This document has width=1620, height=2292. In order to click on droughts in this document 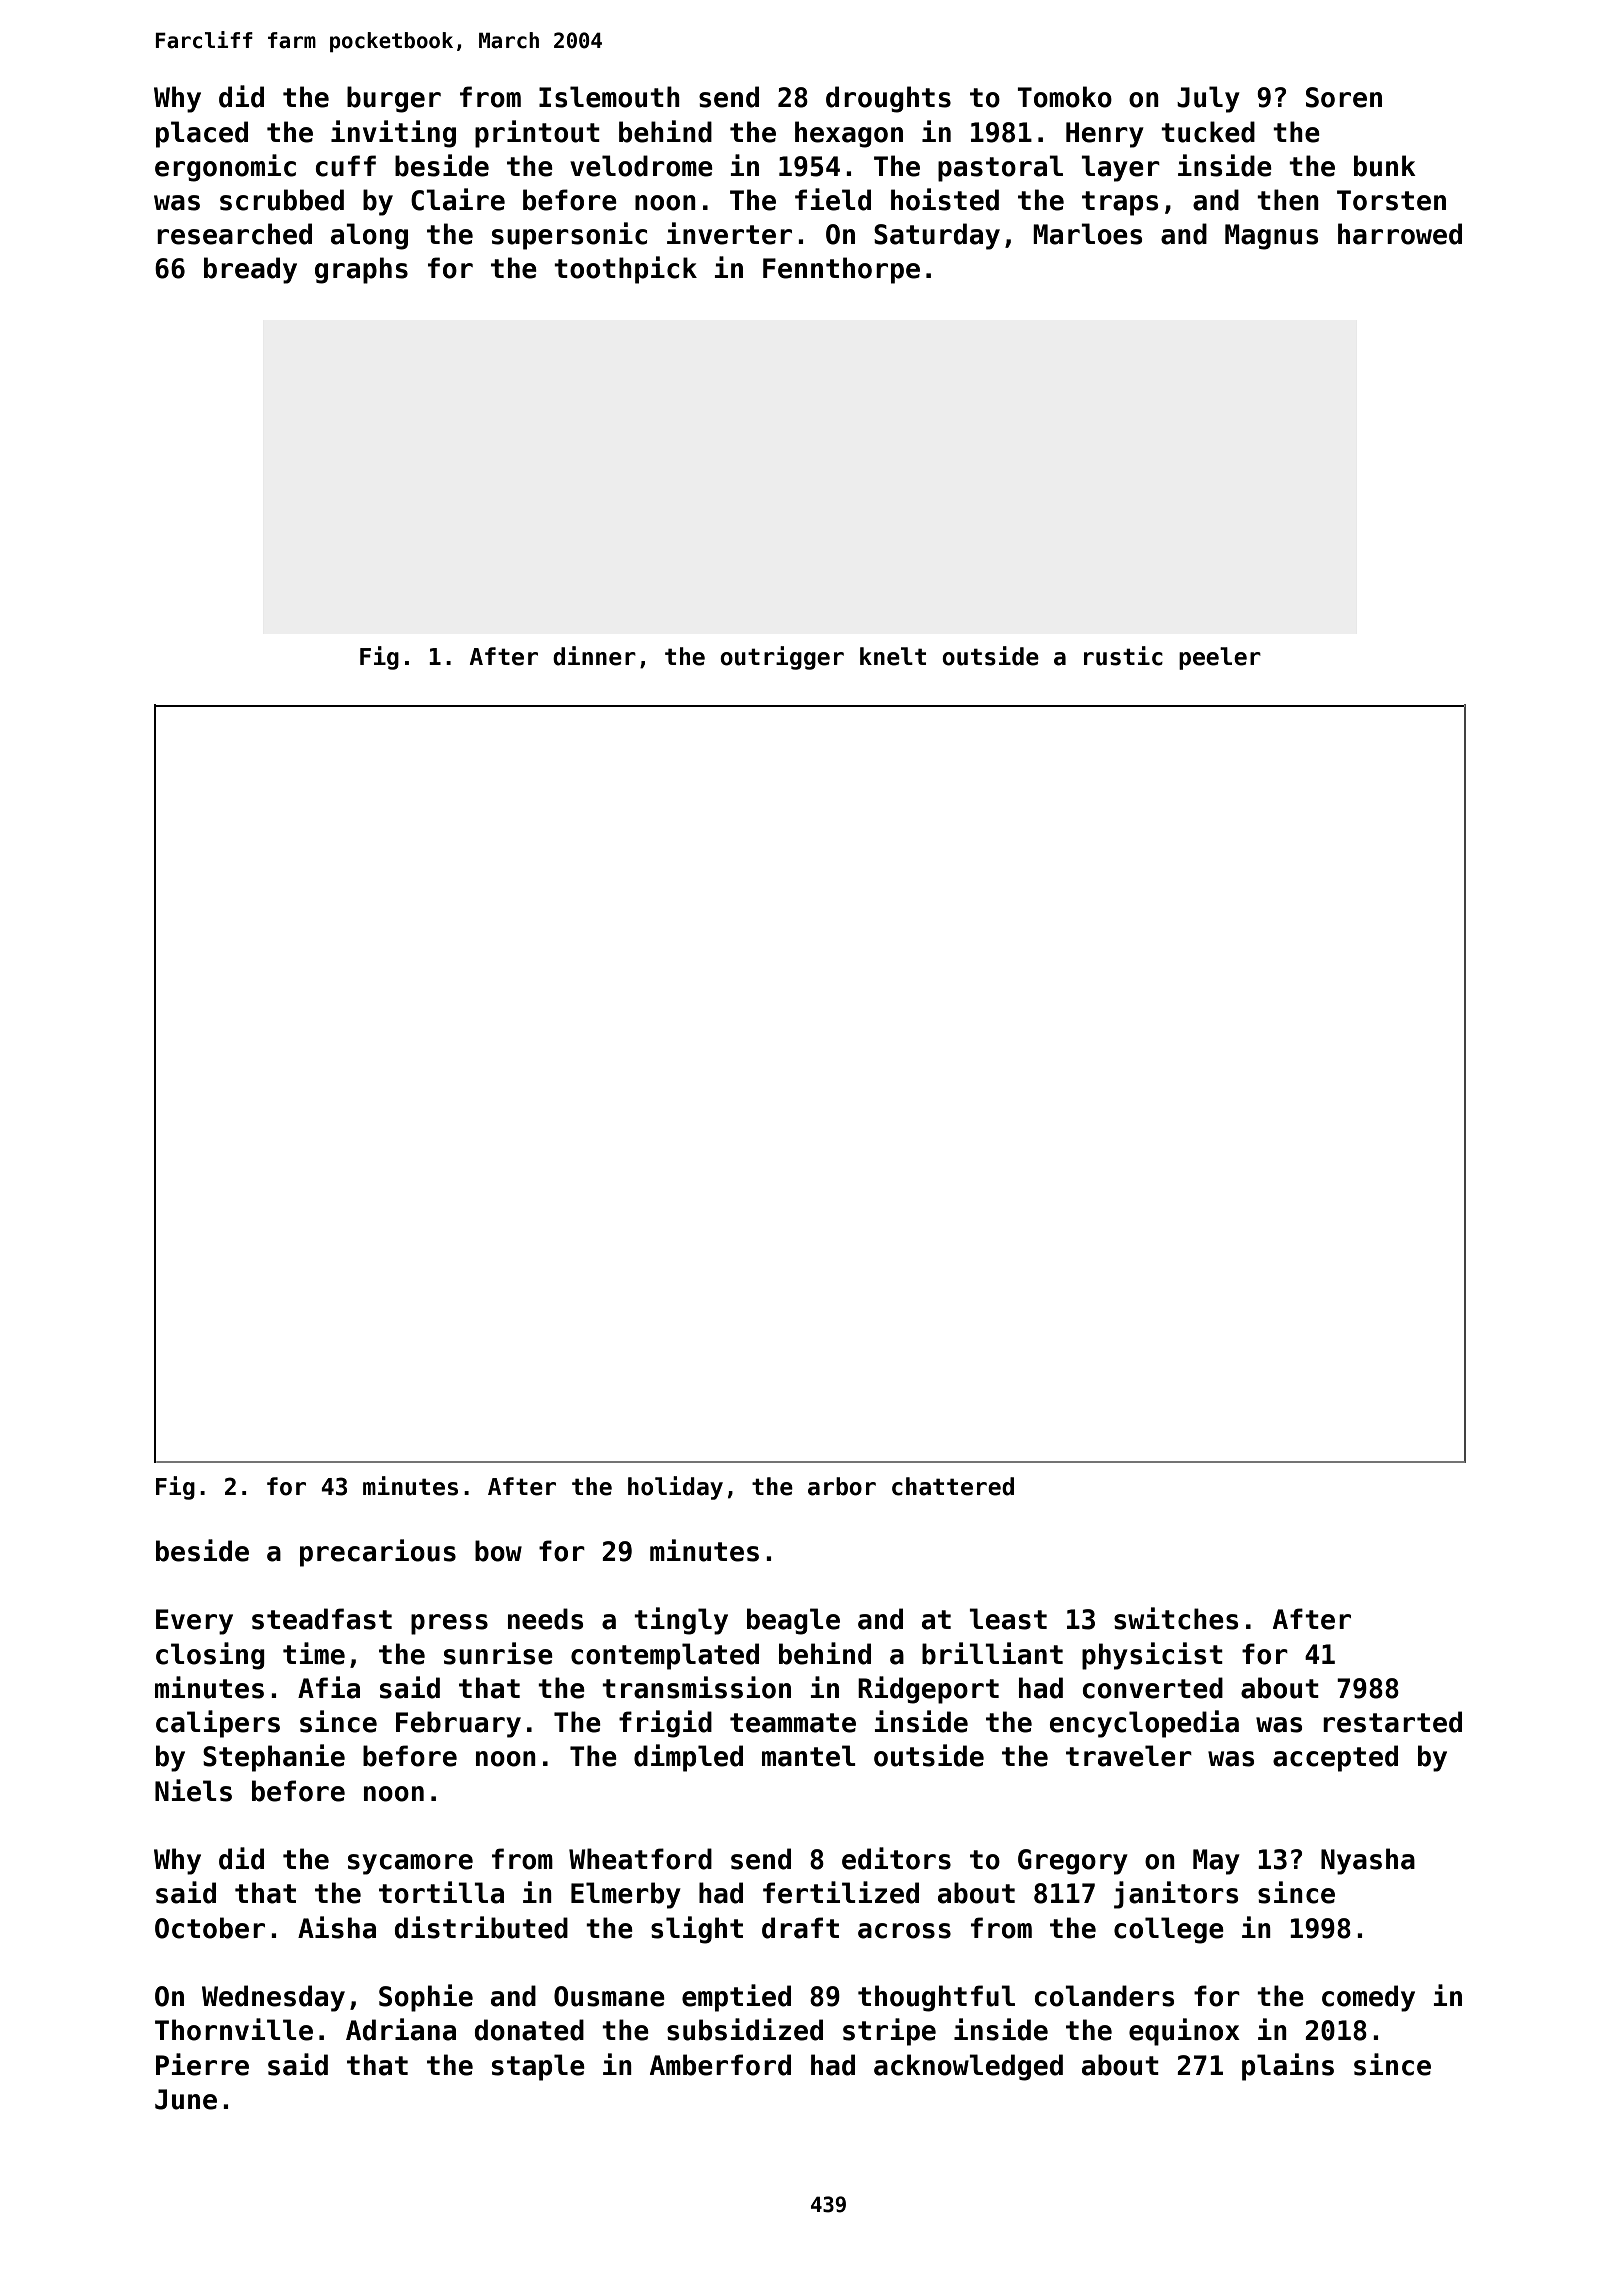, I will do `click(888, 99)`.
